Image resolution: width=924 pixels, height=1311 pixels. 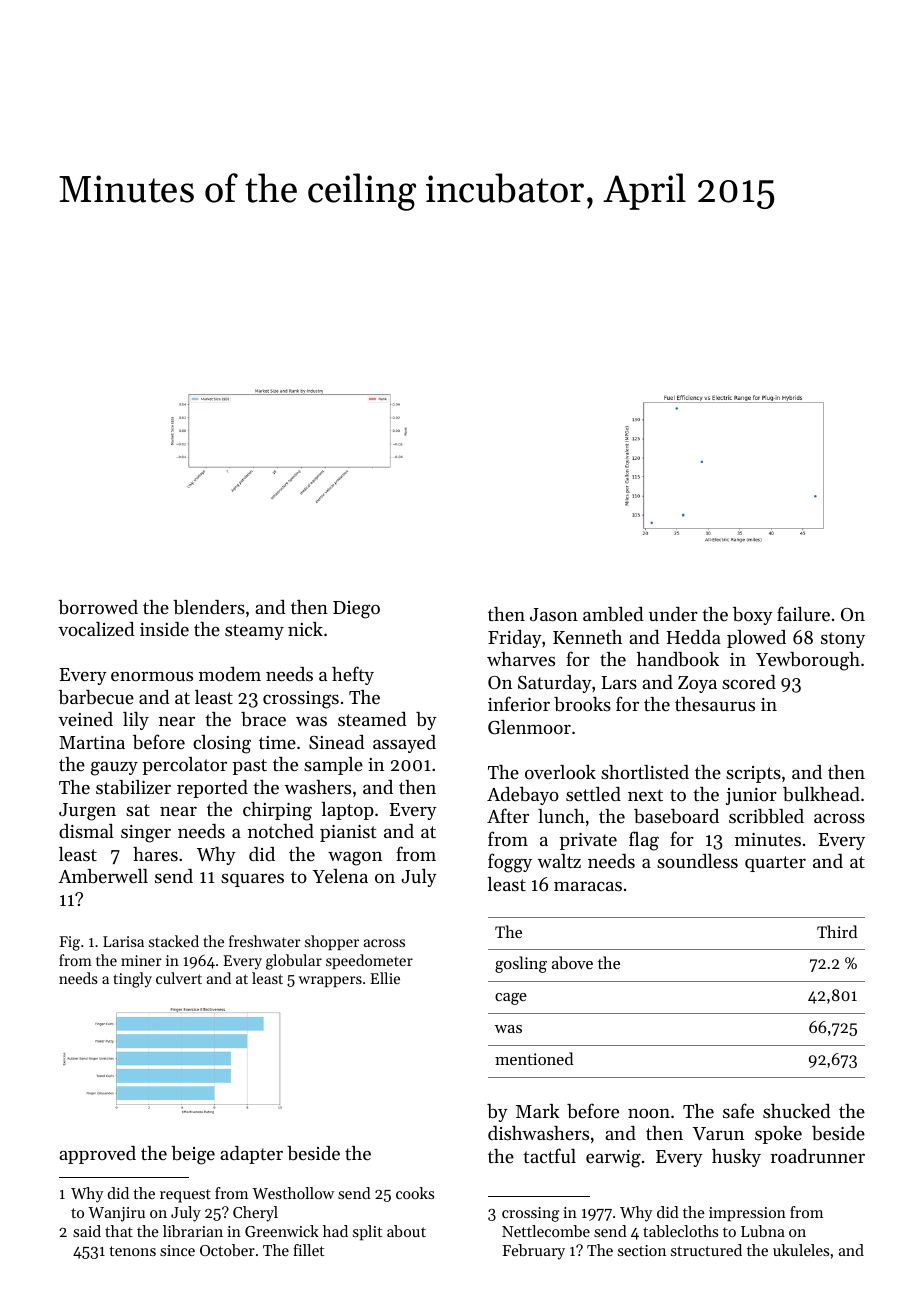 I want to click on Jason, so click(x=554, y=614).
